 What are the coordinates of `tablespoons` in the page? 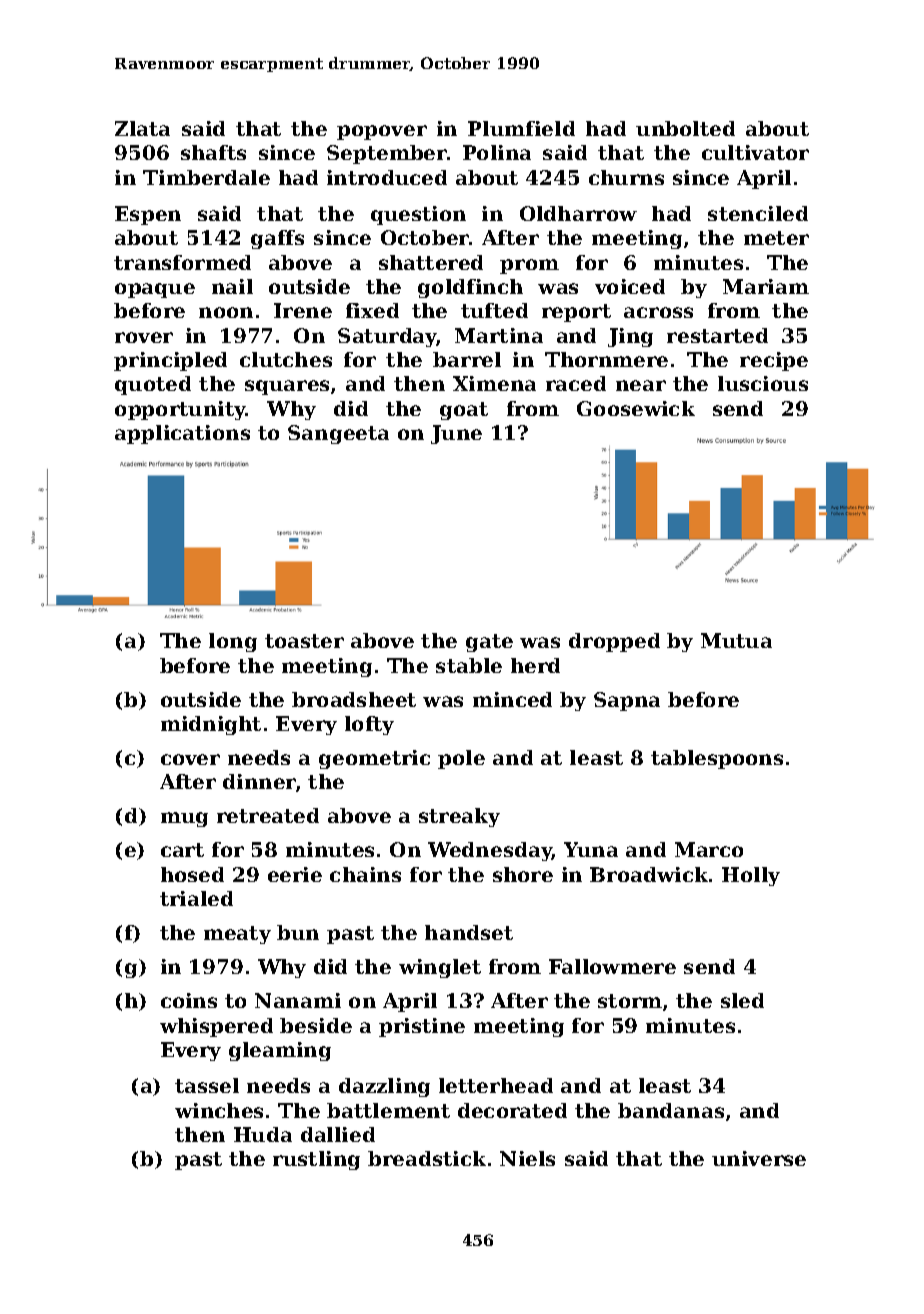 It's located at (717, 759).
